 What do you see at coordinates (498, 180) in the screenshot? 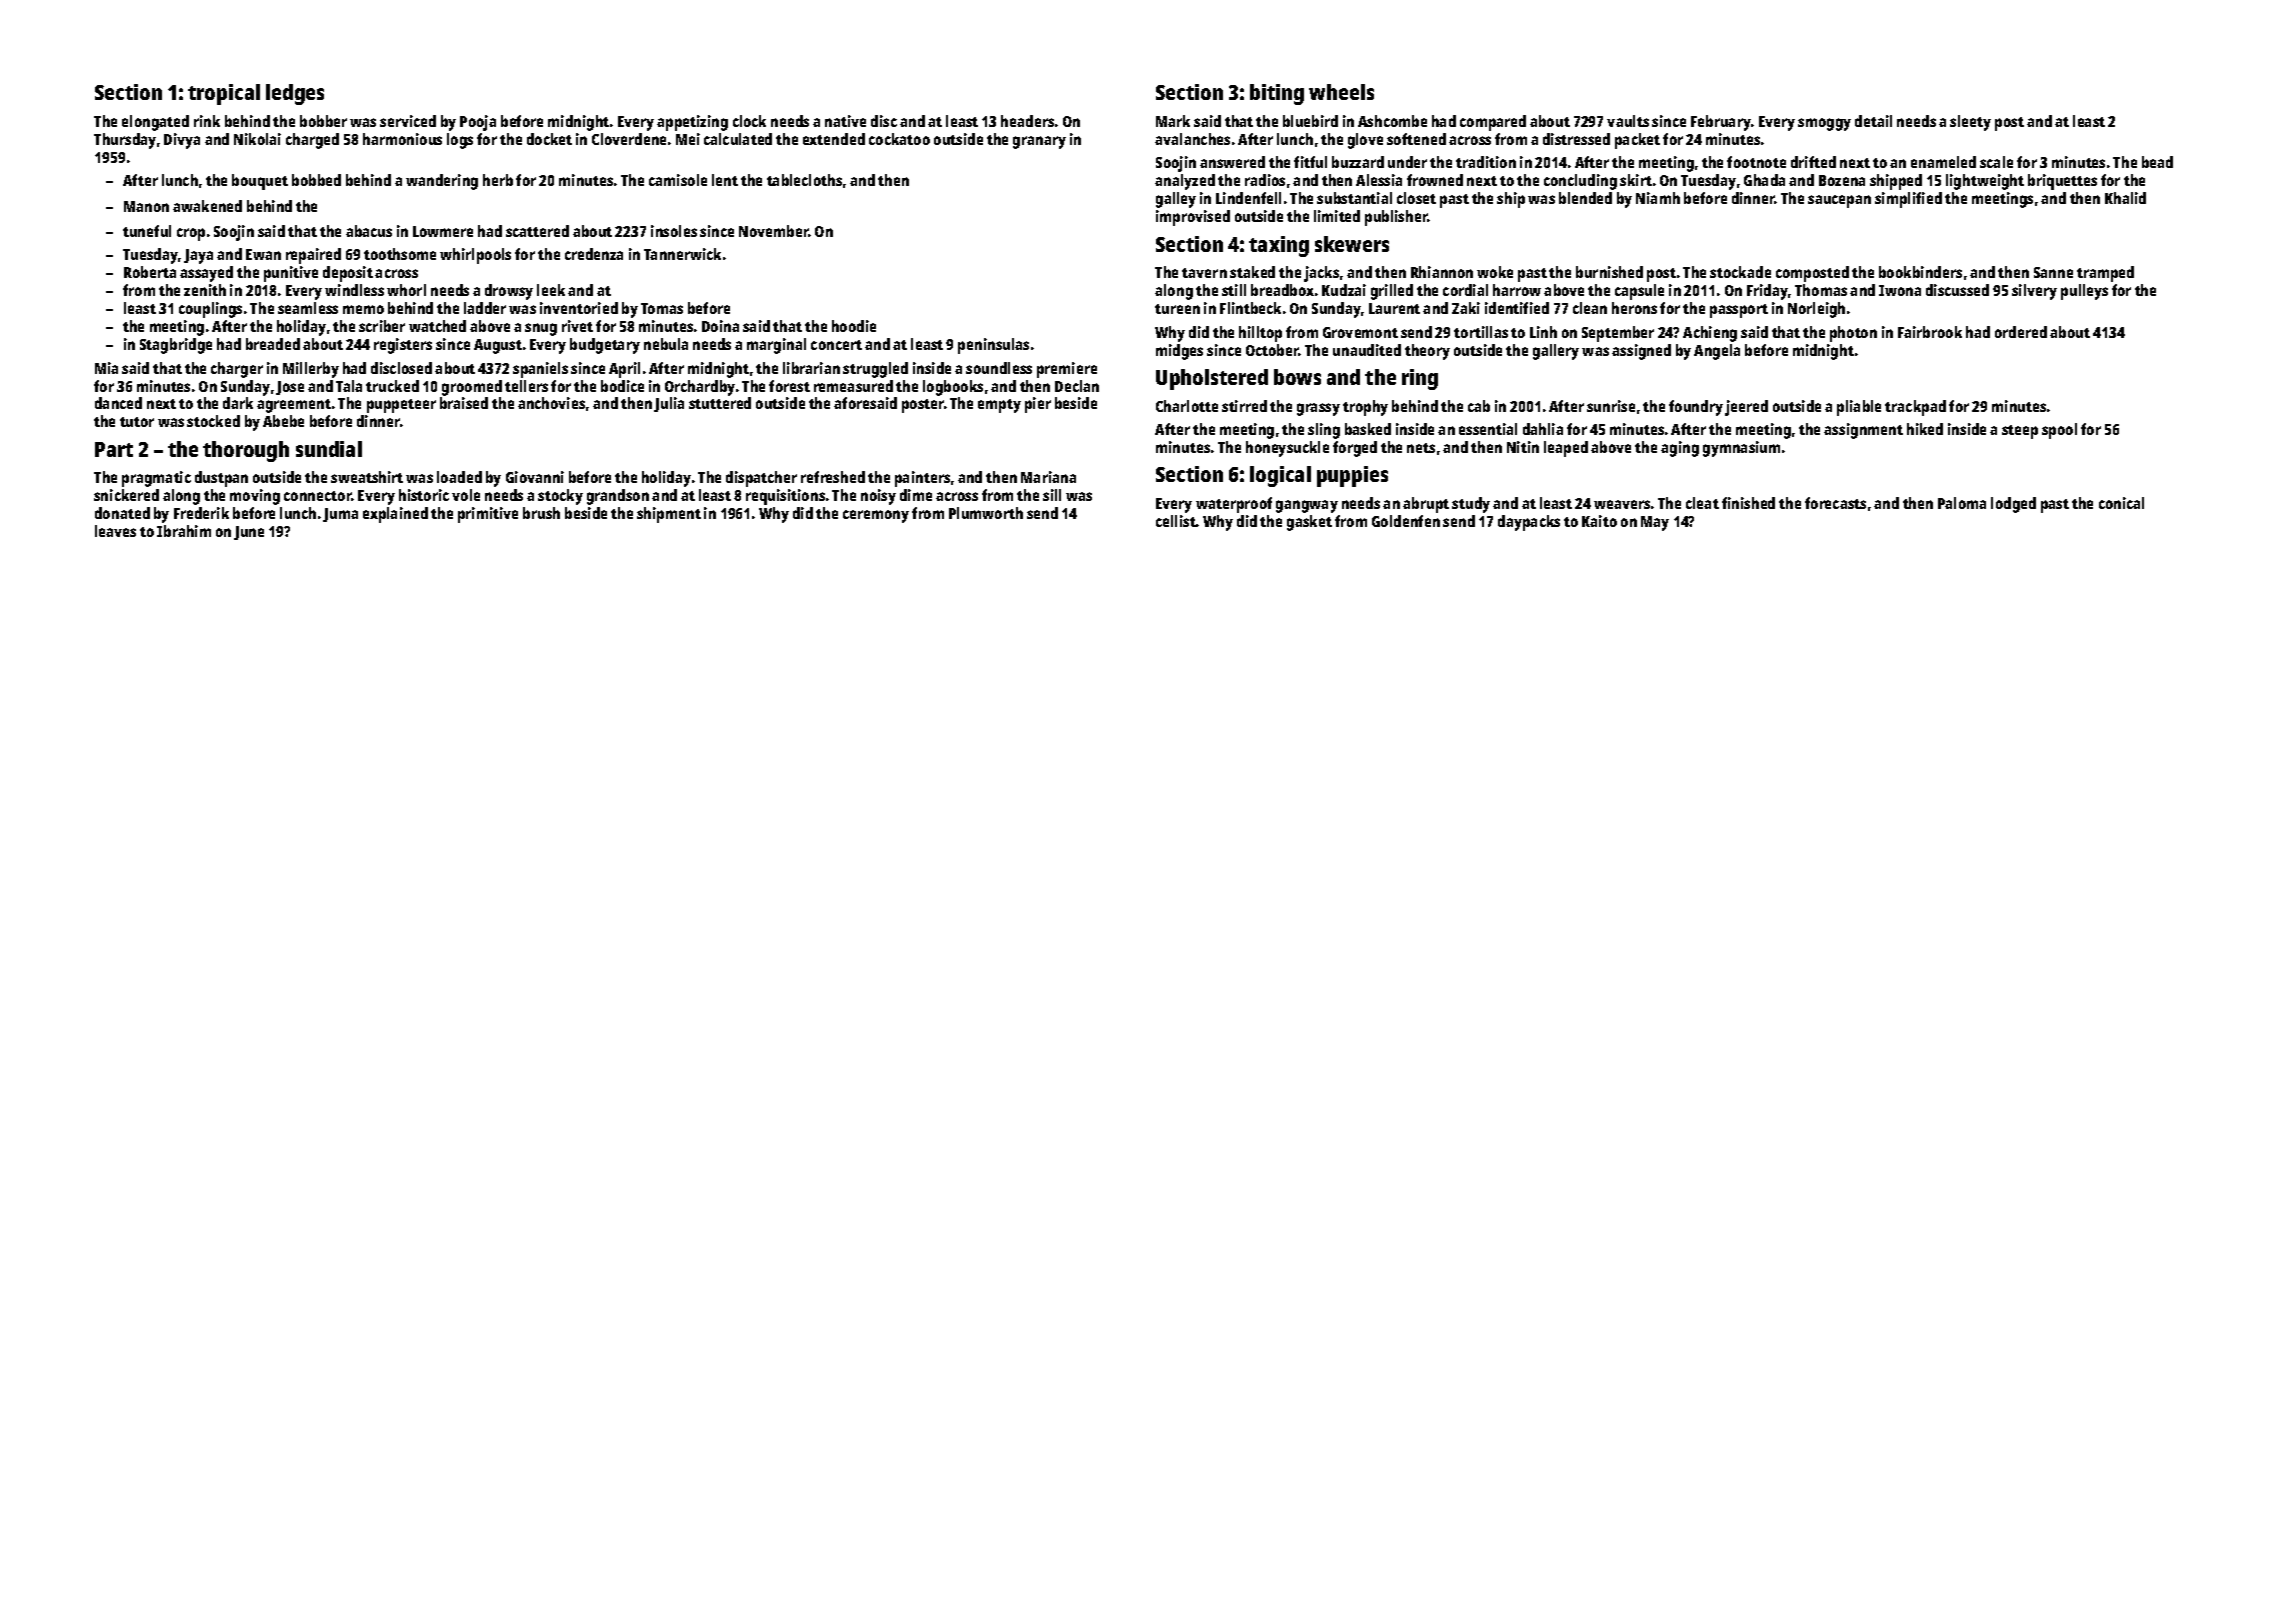
I see `herb` at bounding box center [498, 180].
